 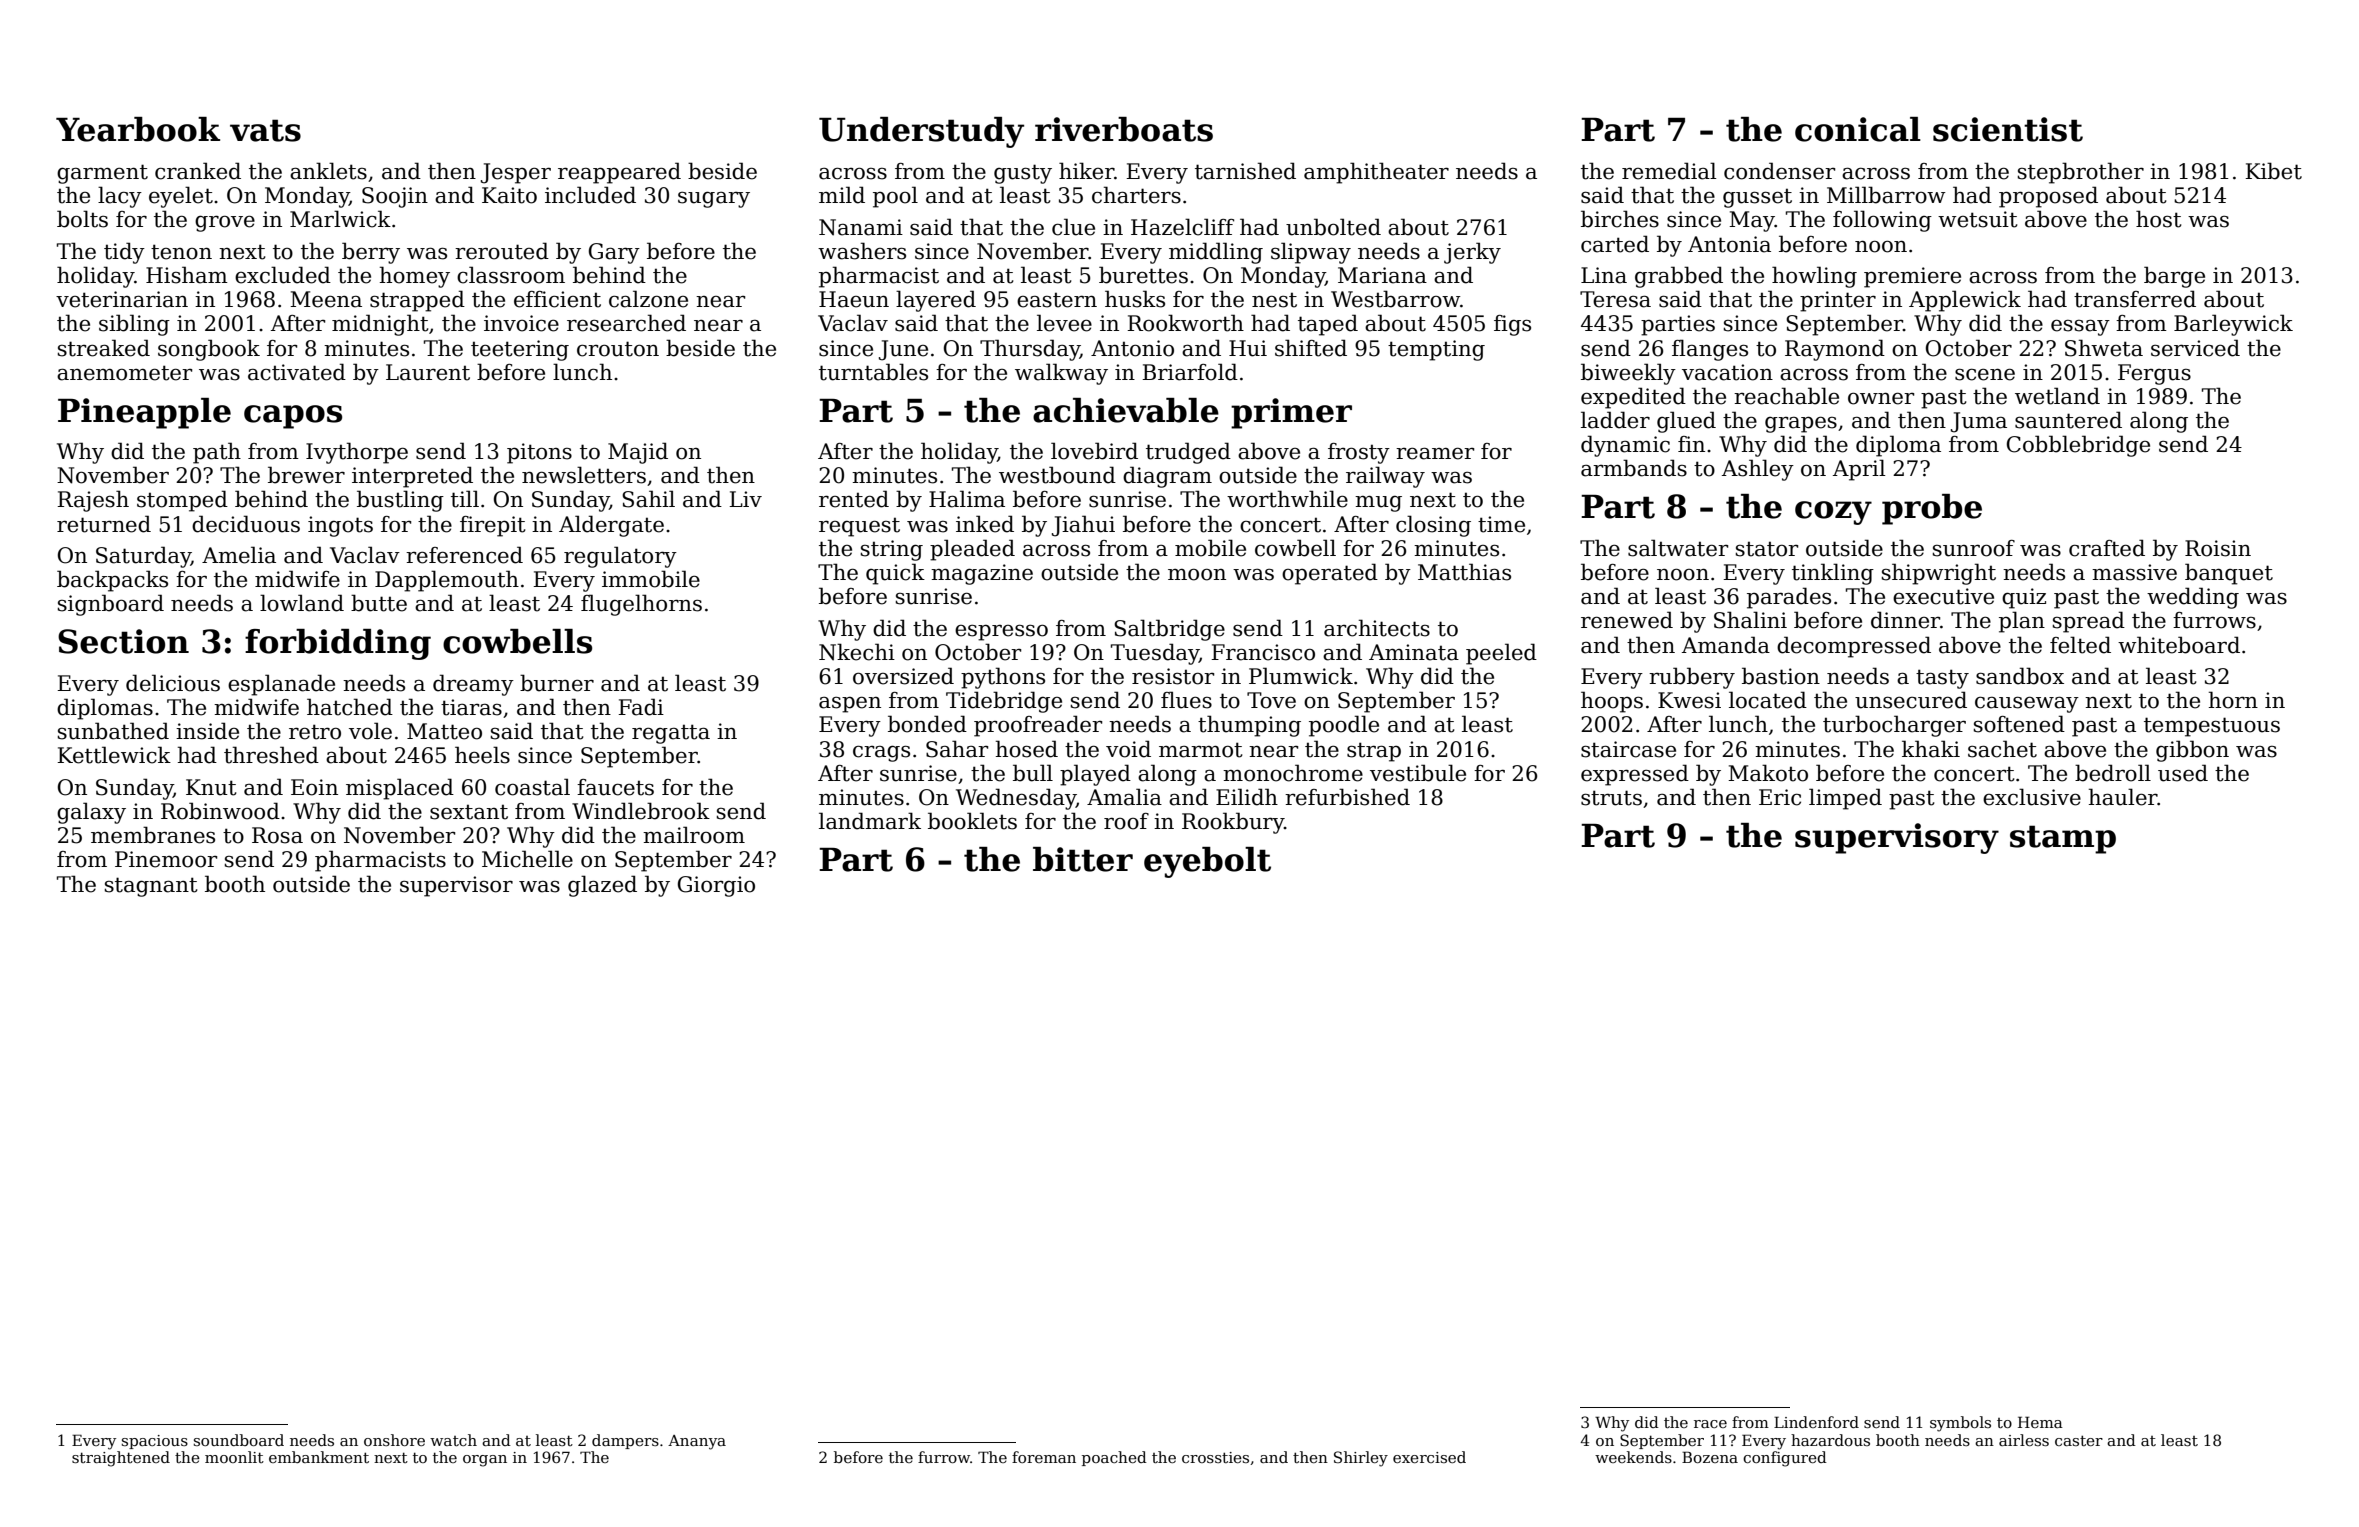 I want to click on used, so click(x=2183, y=773).
